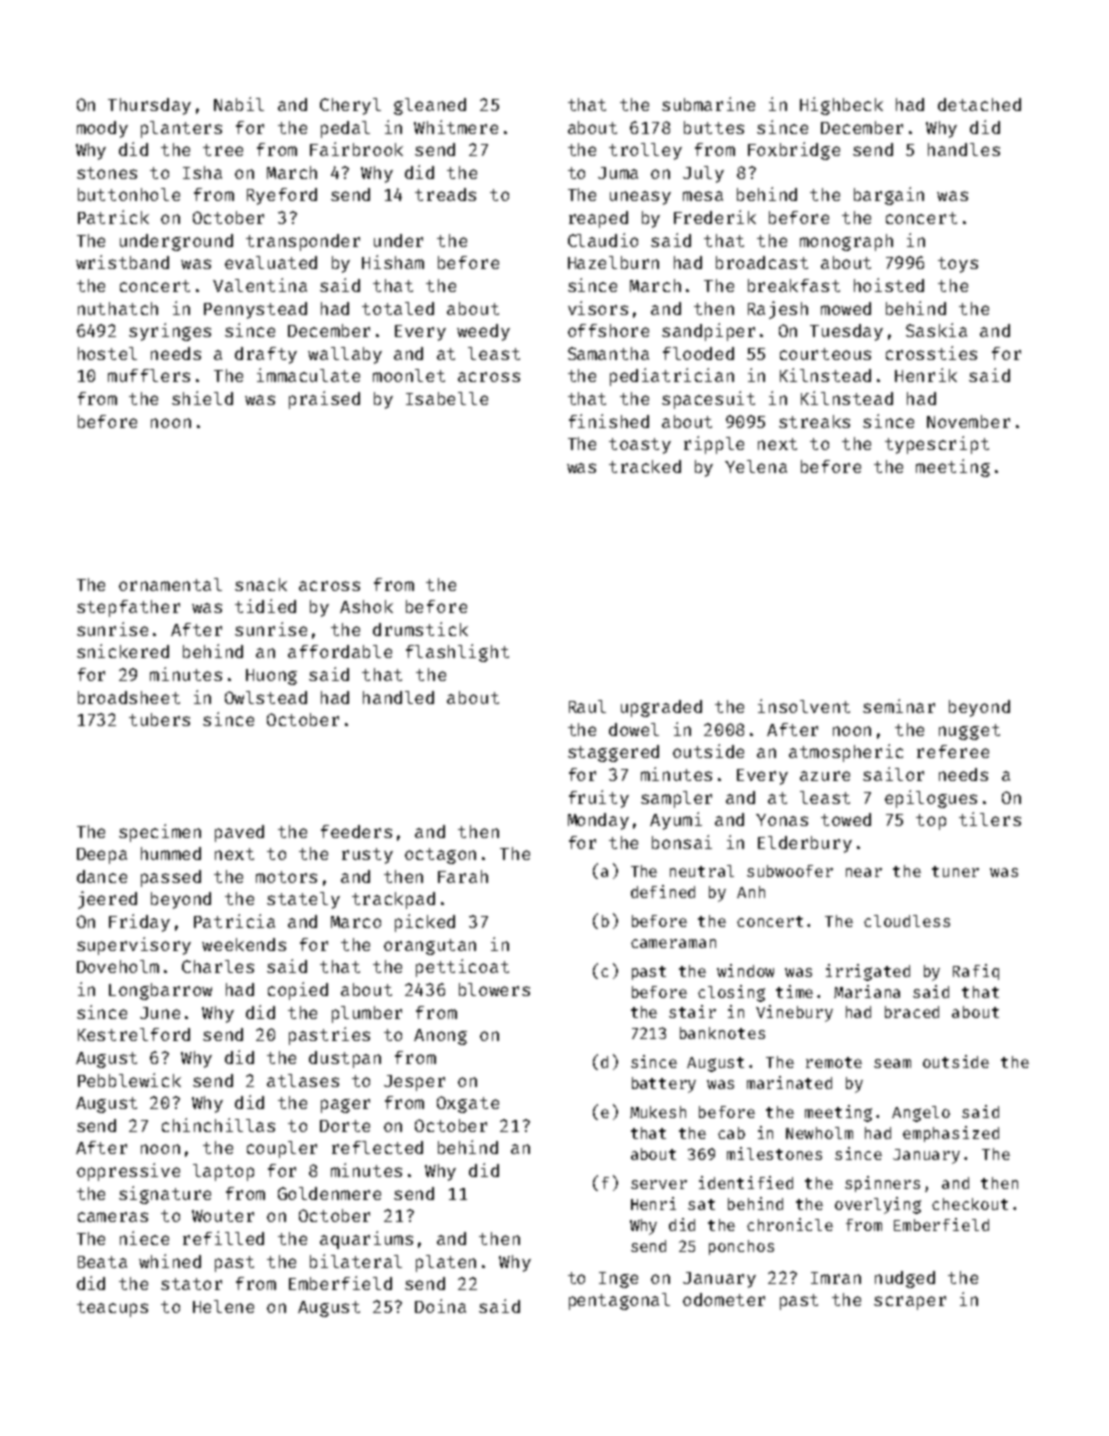  What do you see at coordinates (841, 106) in the screenshot?
I see `Highbeck` at bounding box center [841, 106].
